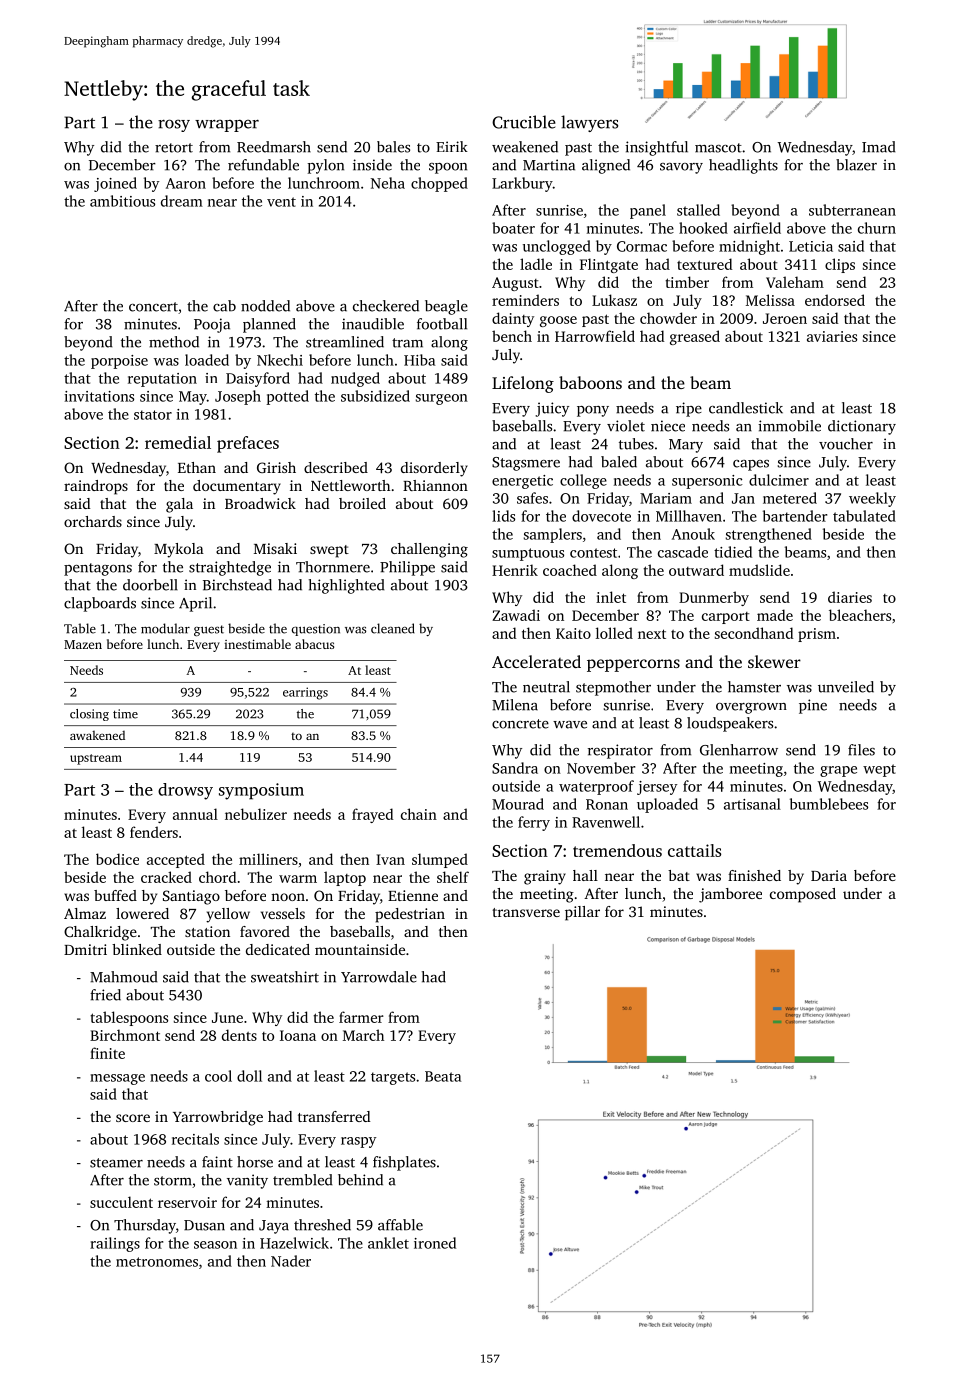 This screenshot has width=960, height=1390. Describe the element at coordinates (443, 1076) in the screenshot. I see `Beata` at that location.
